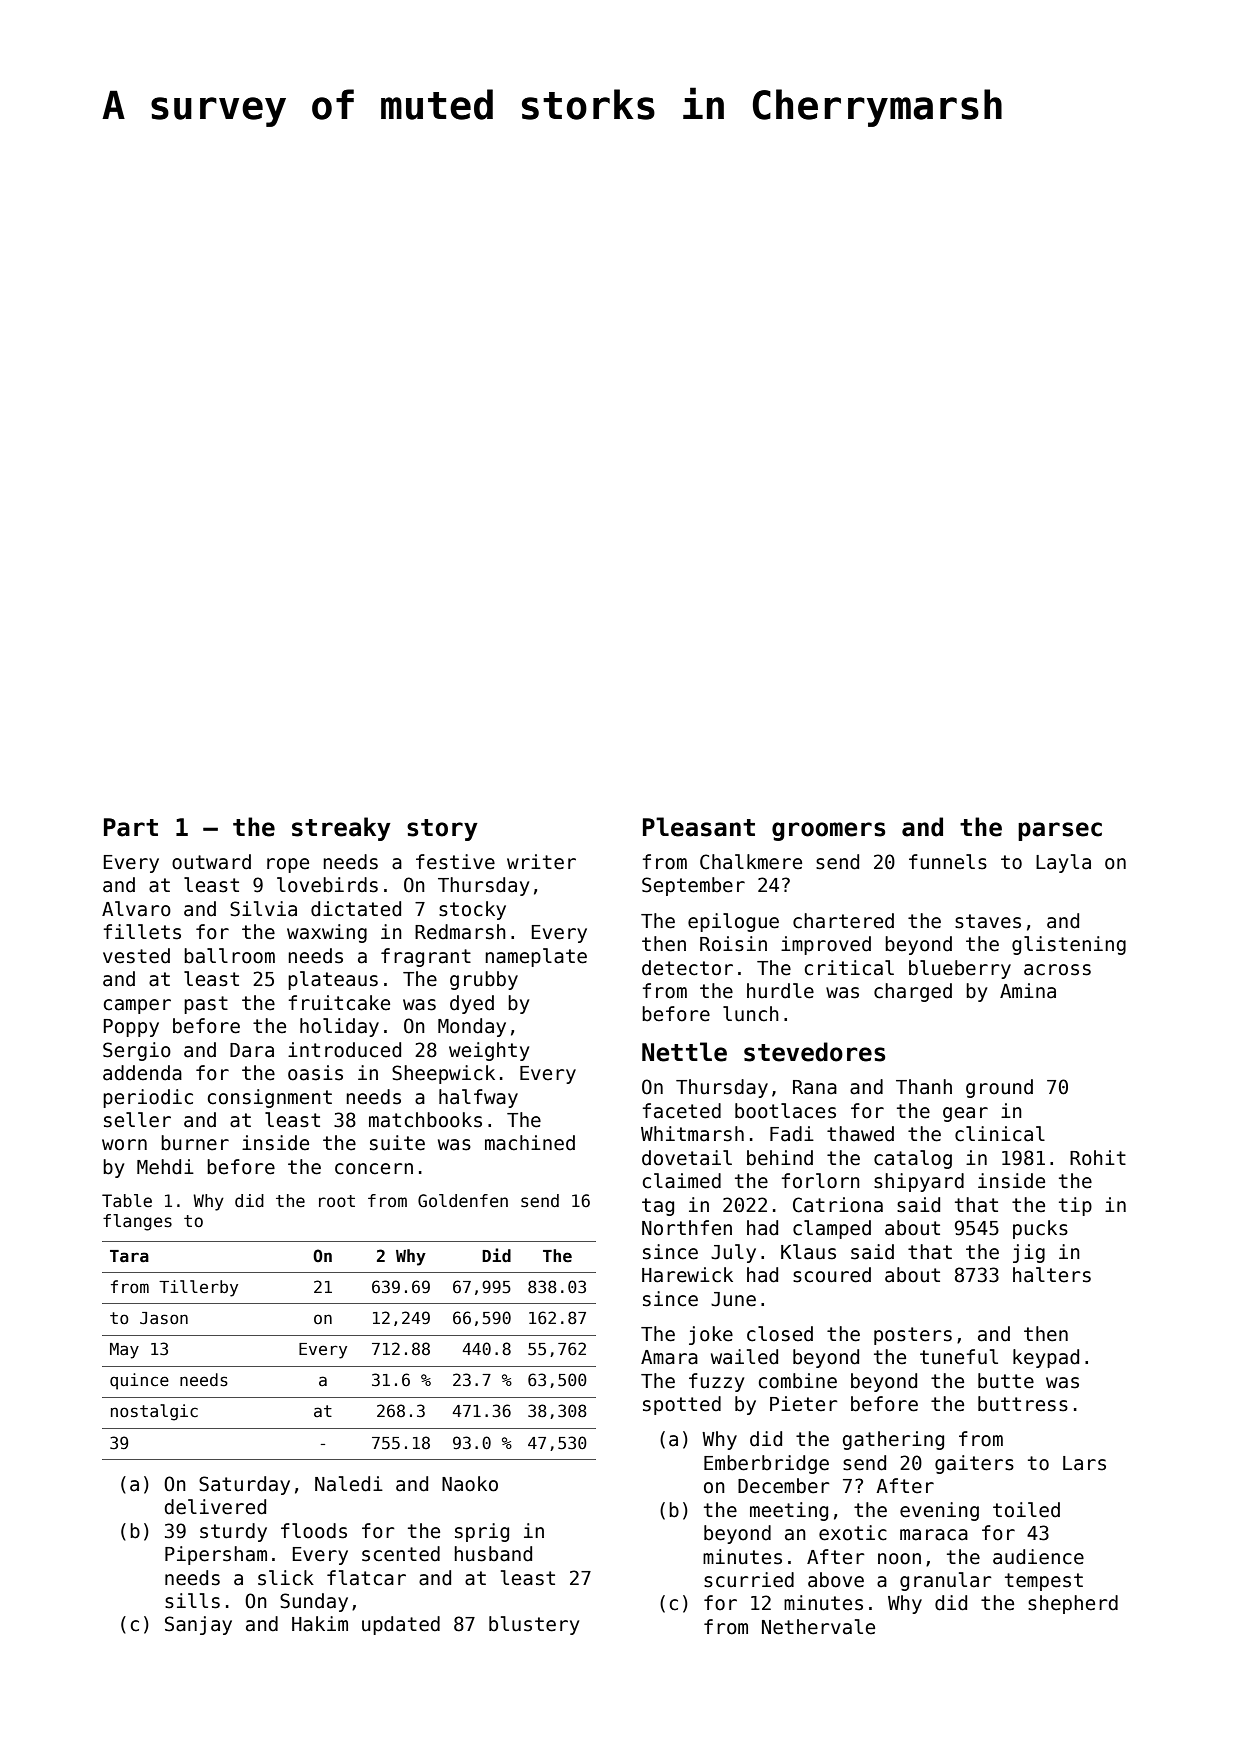 The width and height of the screenshot is (1237, 1750). What do you see at coordinates (1006, 1381) in the screenshot?
I see `butte` at bounding box center [1006, 1381].
